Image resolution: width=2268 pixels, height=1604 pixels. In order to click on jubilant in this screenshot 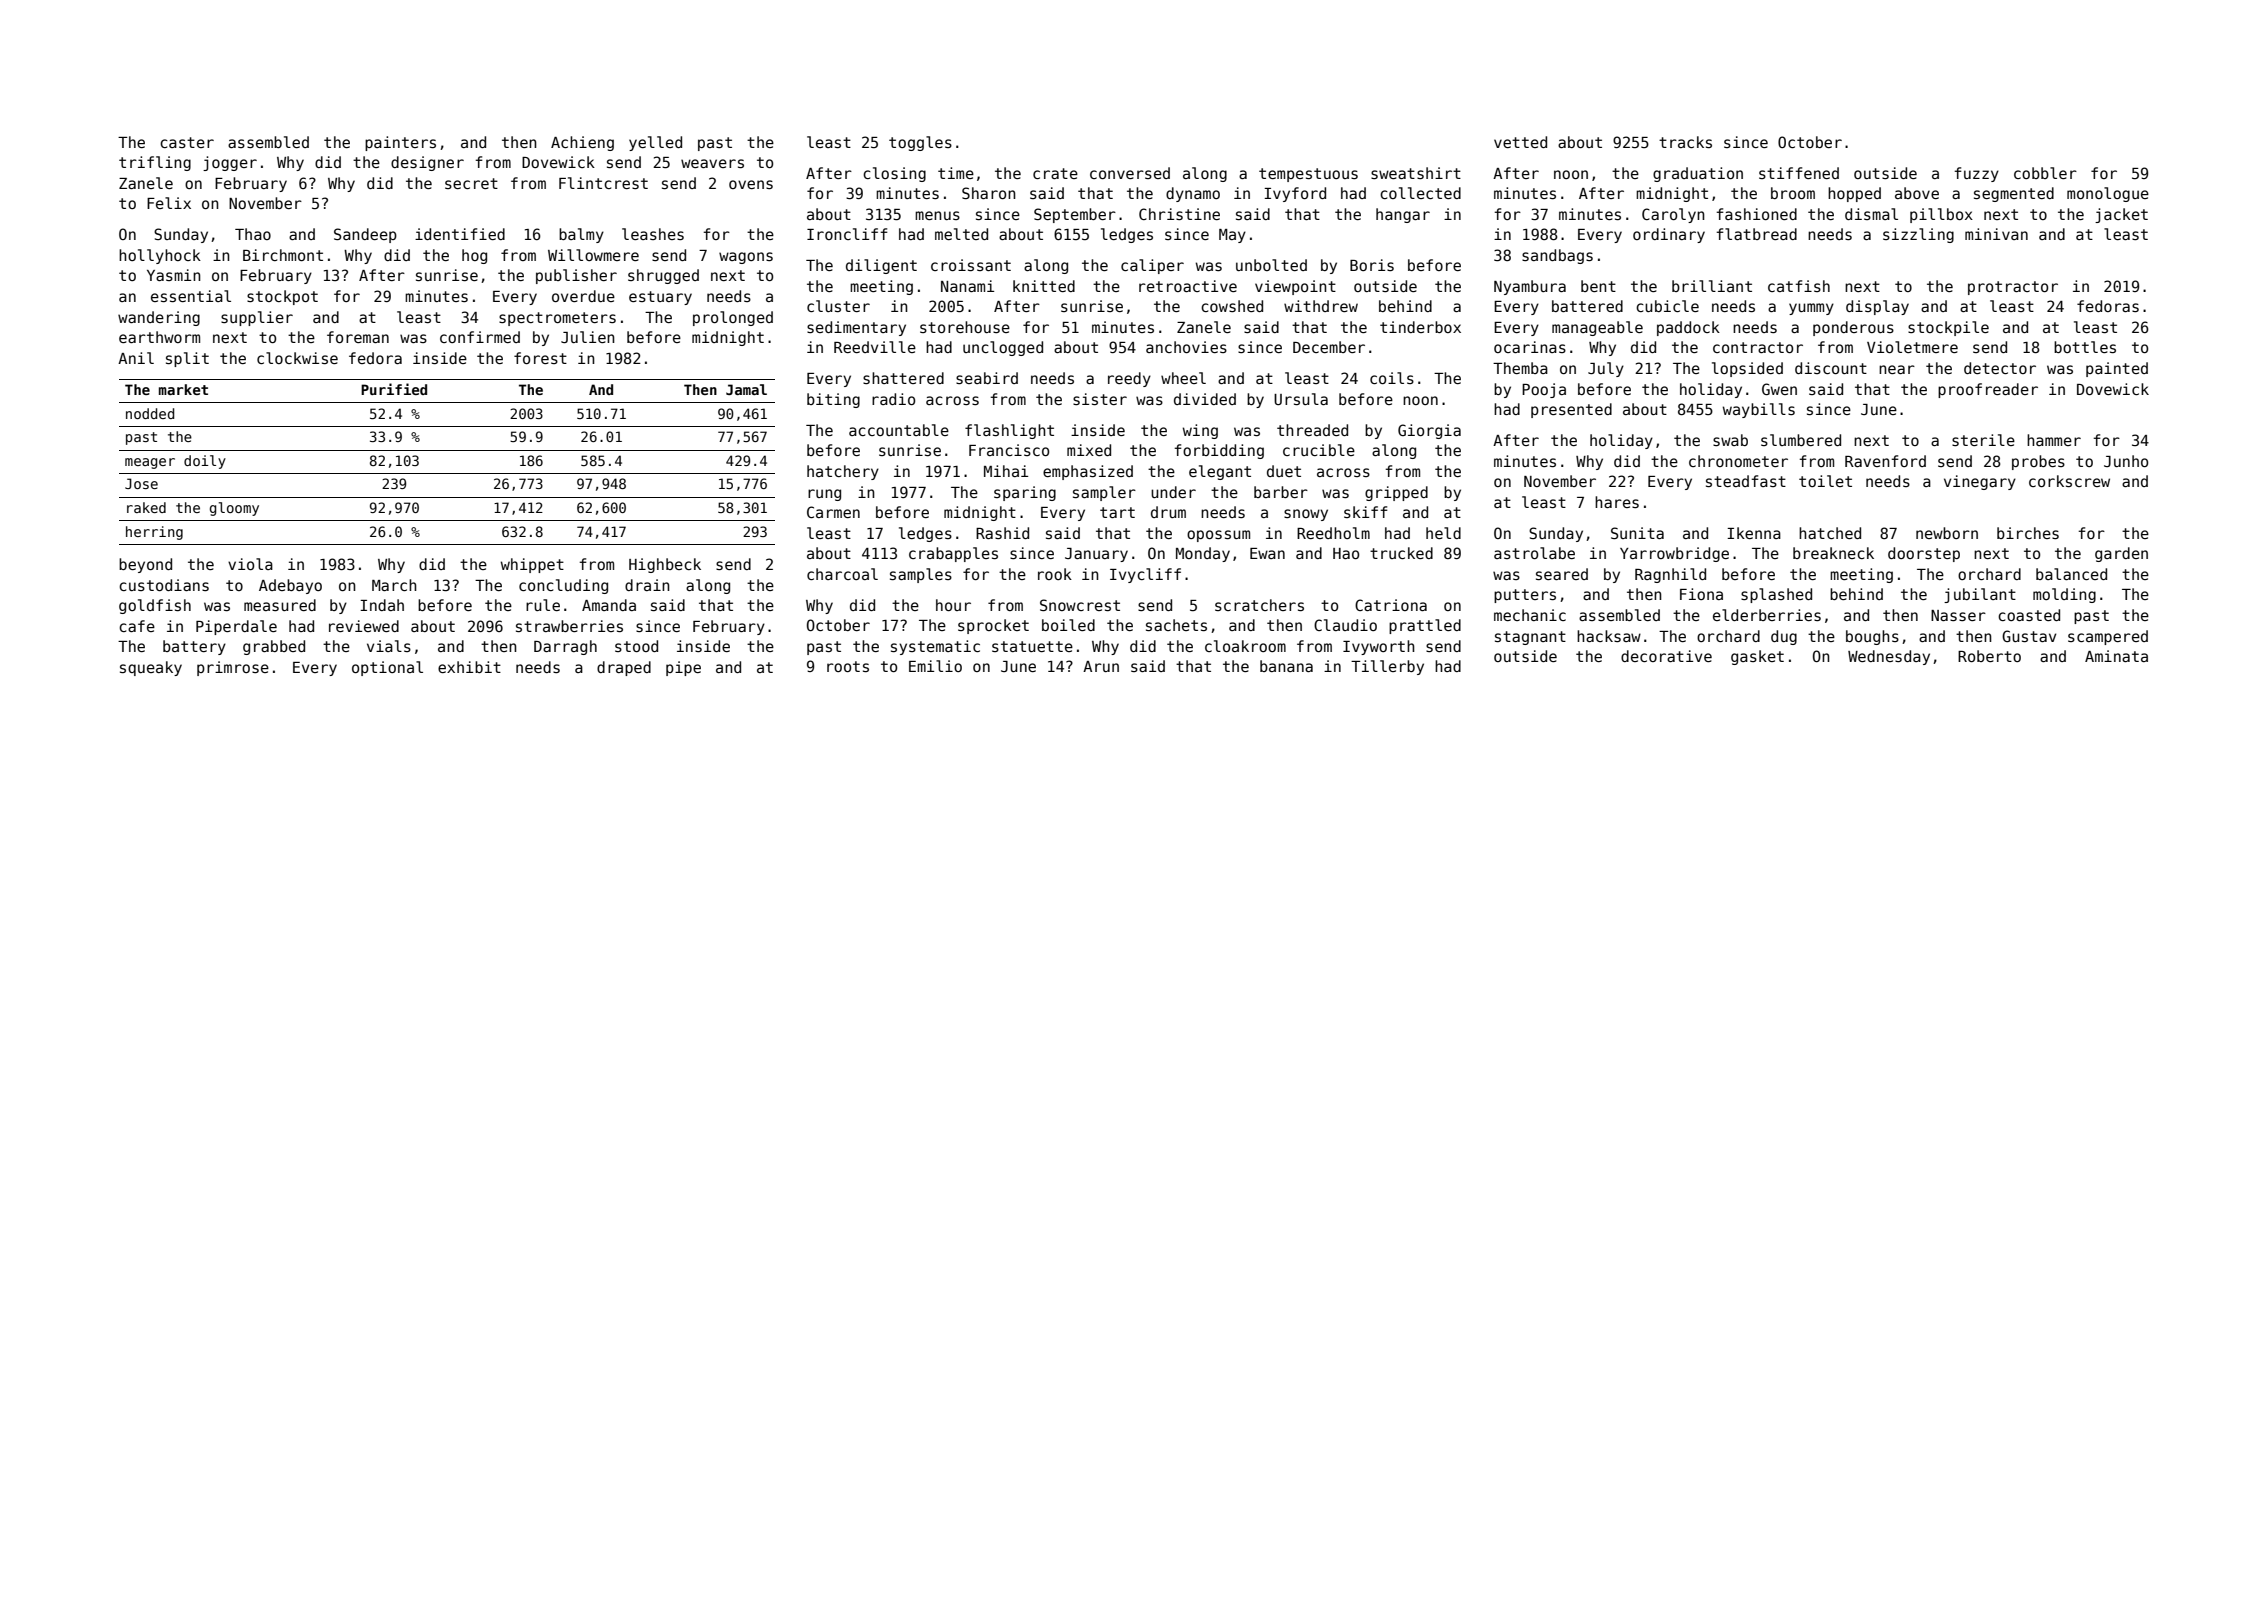, I will do `click(1980, 595)`.
